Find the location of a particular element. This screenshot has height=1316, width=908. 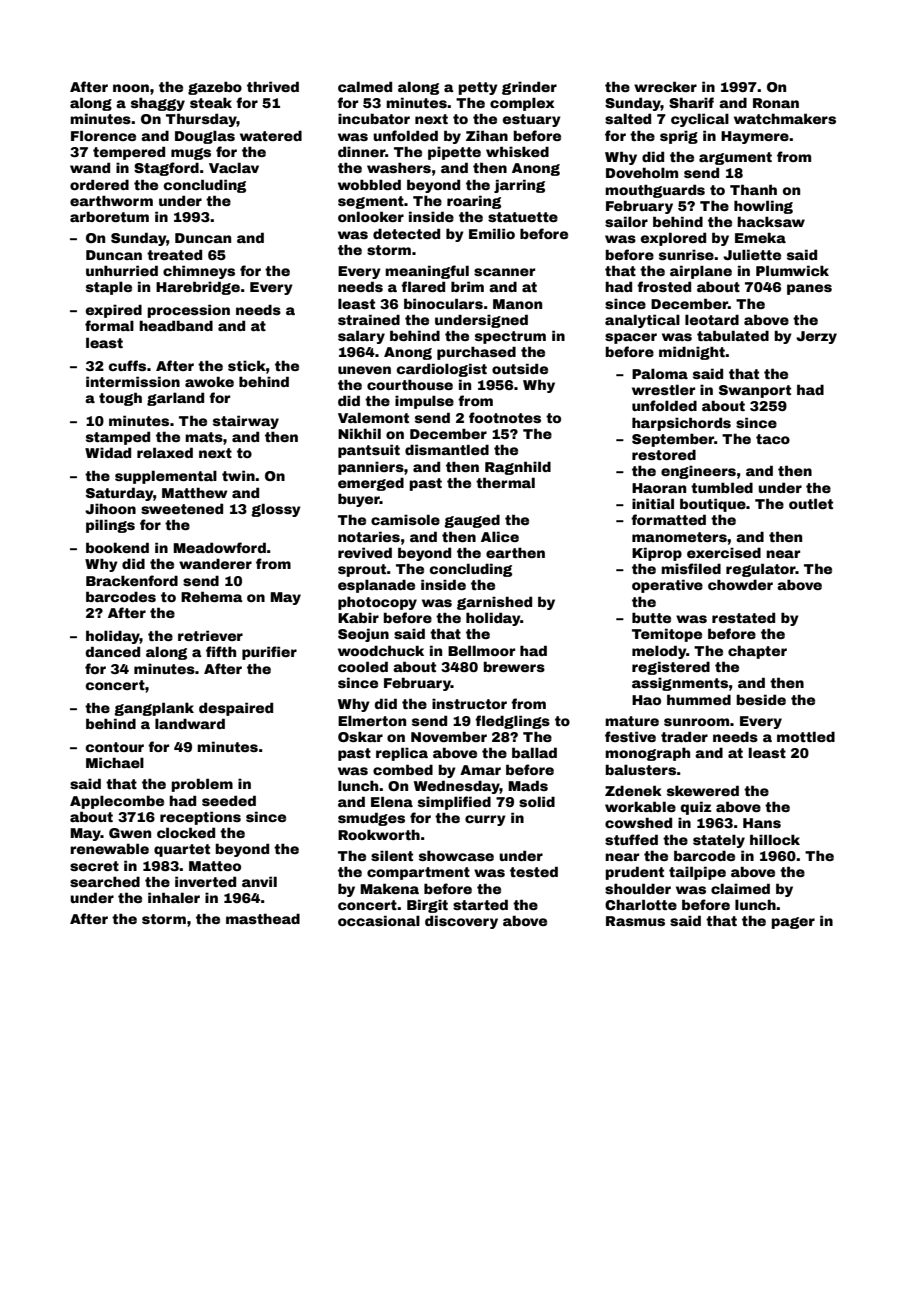

harpsichords is located at coordinates (681, 424).
